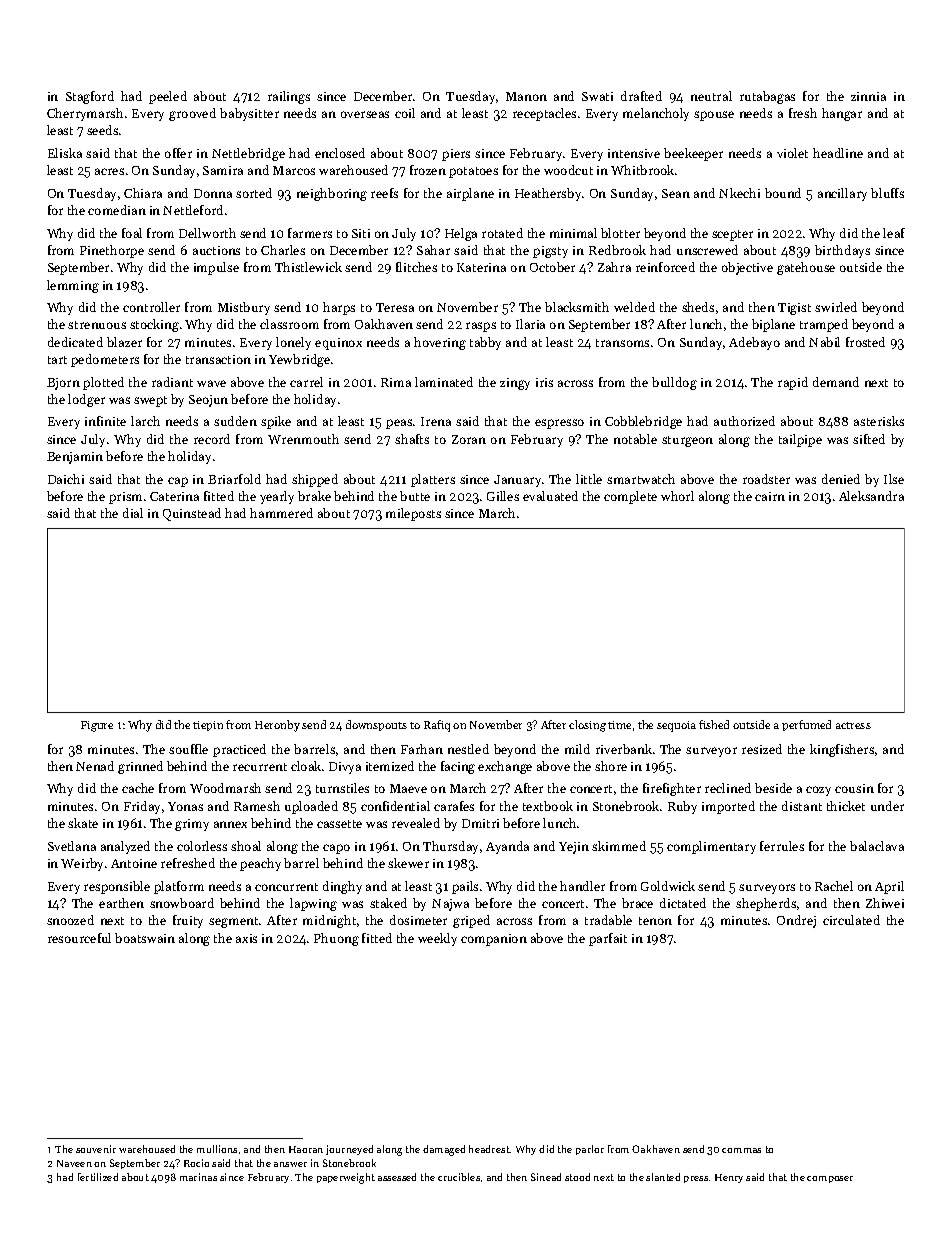 The image size is (952, 1233). I want to click on bulldog, so click(674, 383).
